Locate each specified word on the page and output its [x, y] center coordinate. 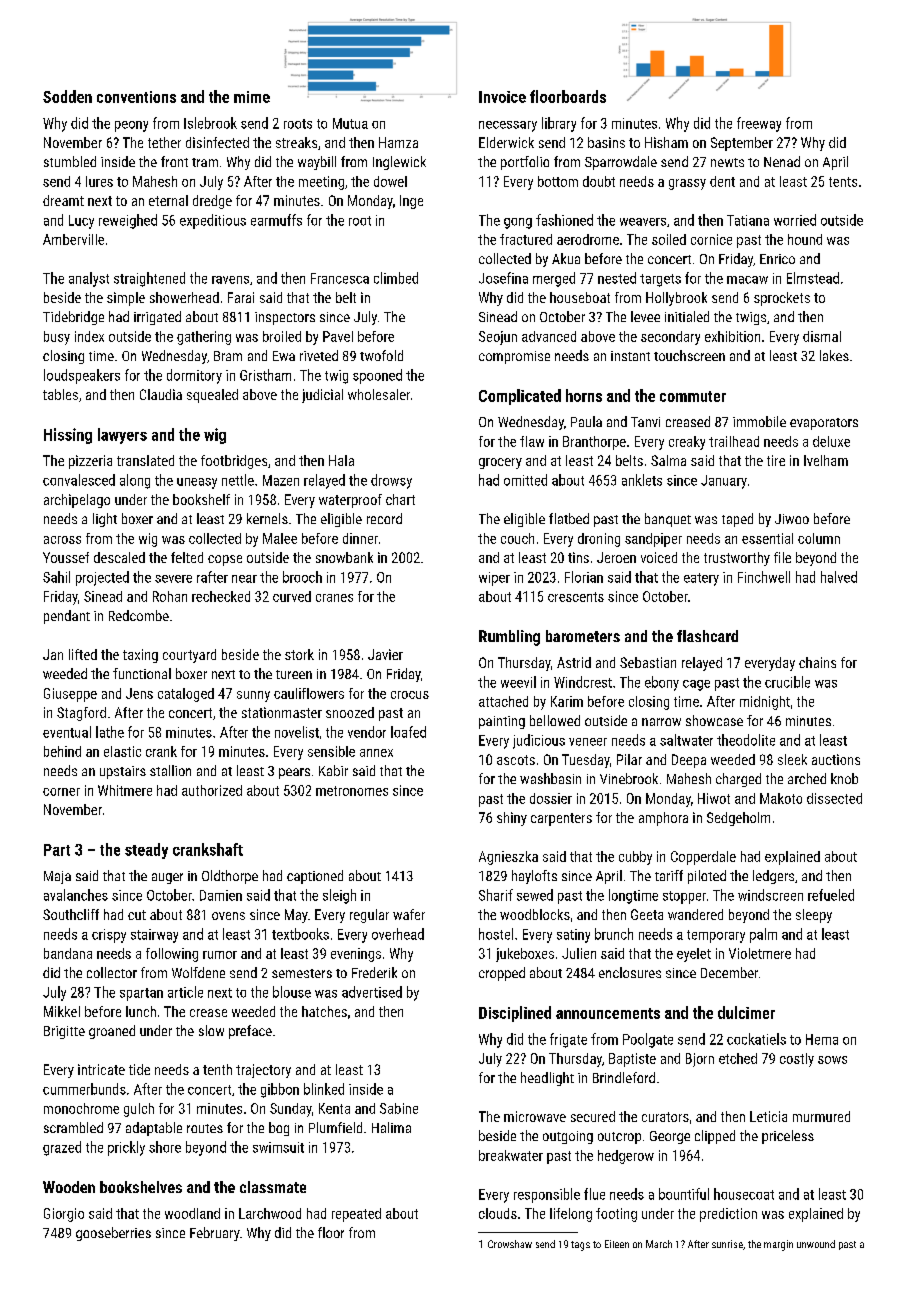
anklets [642, 480]
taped [737, 520]
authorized [212, 790]
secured [593, 1116]
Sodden [67, 96]
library [559, 124]
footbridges [234, 462]
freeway [759, 124]
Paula [586, 421]
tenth [217, 1069]
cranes [334, 598]
